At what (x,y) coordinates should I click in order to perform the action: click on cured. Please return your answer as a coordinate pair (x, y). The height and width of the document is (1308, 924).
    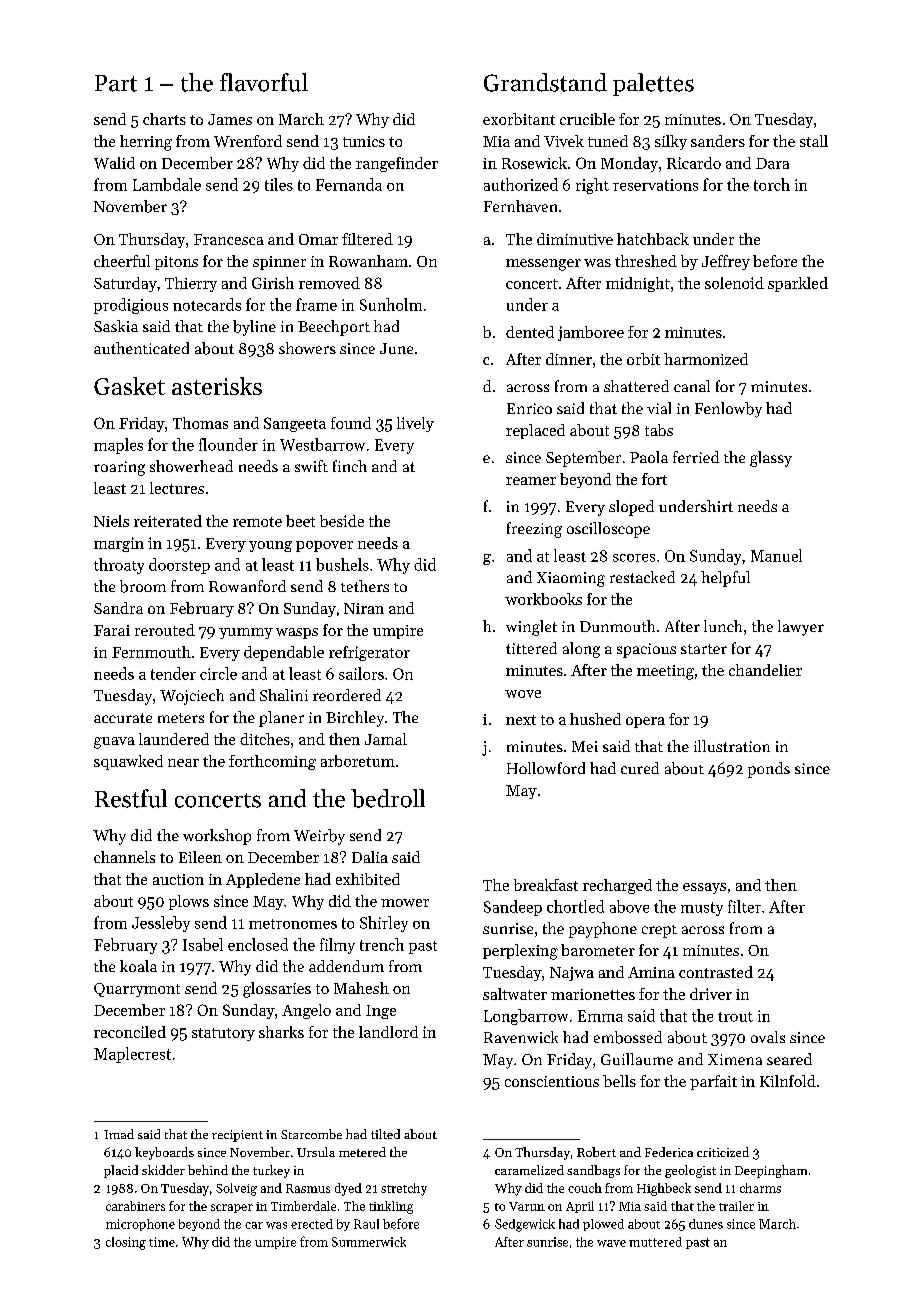
    Looking at the image, I should click on (640, 768).
